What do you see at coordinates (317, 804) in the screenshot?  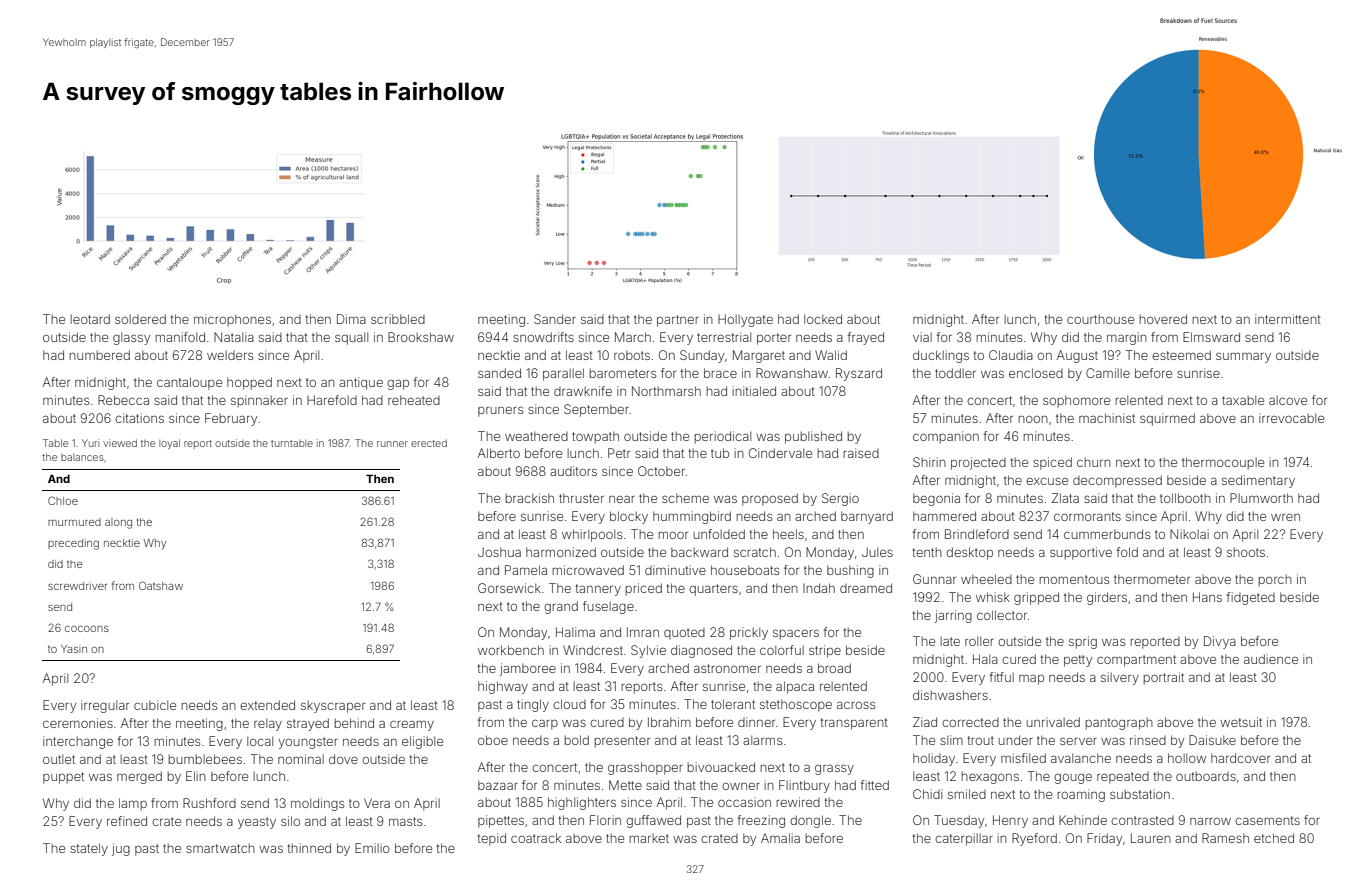 I see `moldings` at bounding box center [317, 804].
